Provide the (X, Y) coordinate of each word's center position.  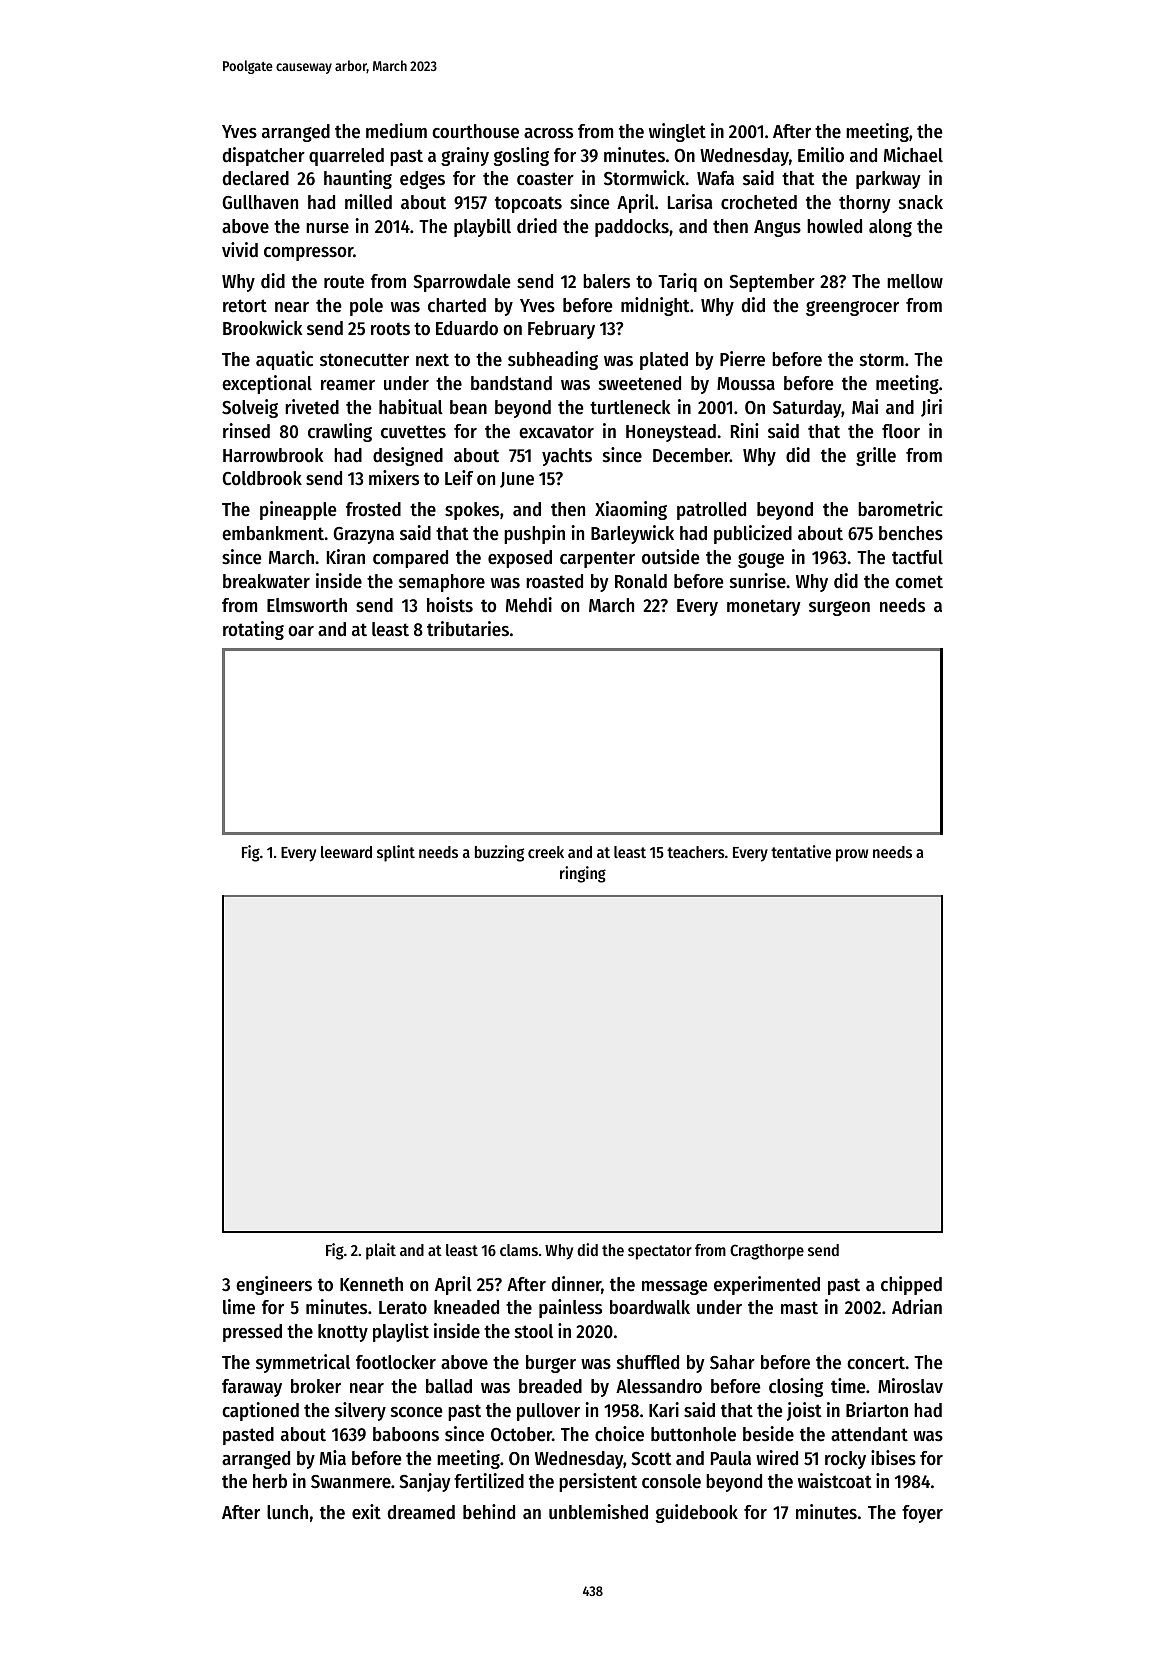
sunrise (758, 581)
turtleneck (630, 407)
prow (852, 855)
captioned (260, 1411)
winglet (677, 132)
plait (381, 1251)
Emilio (821, 155)
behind (489, 1512)
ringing (583, 874)
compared (410, 559)
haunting (358, 179)
